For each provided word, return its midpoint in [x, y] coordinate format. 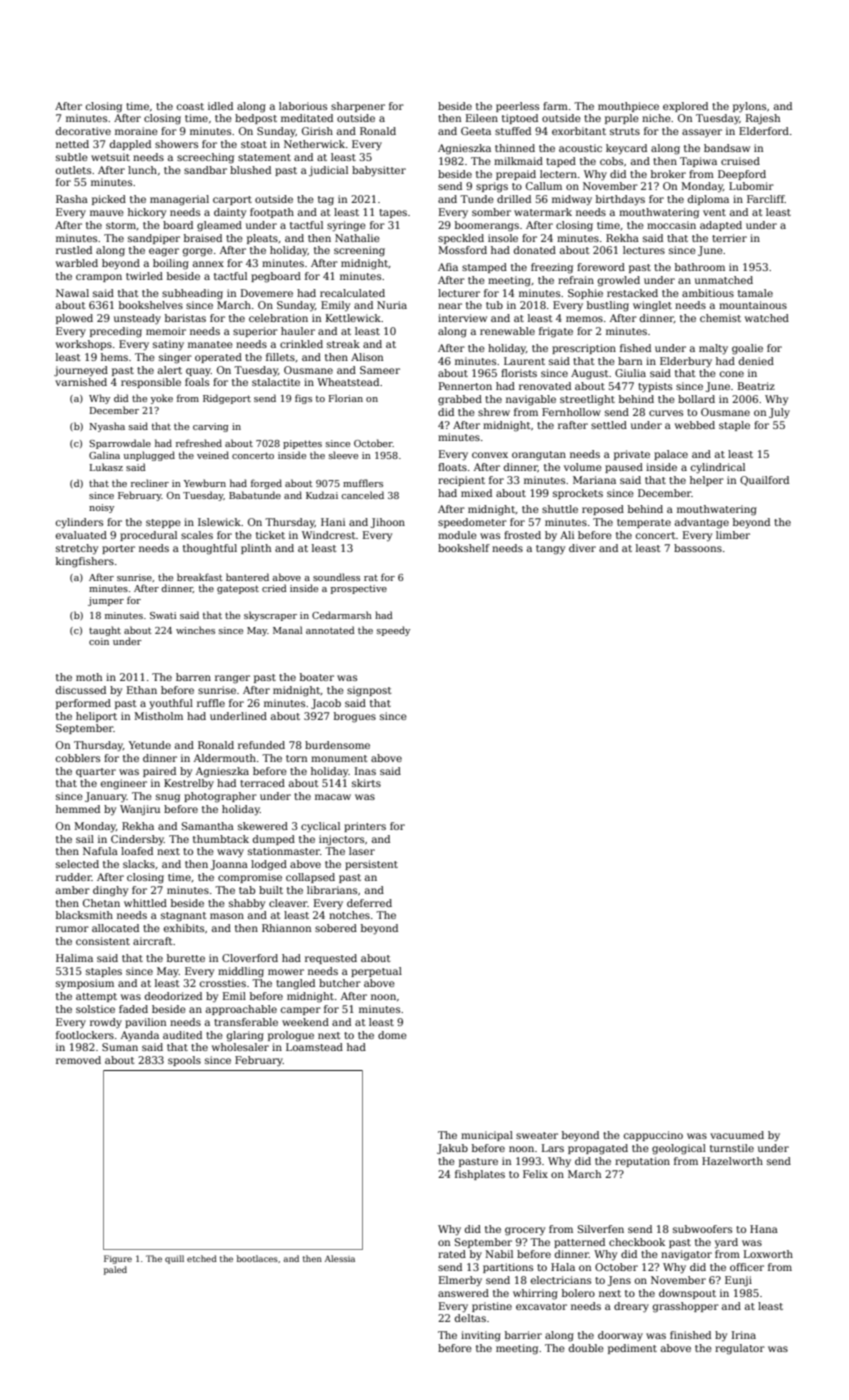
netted [72, 144]
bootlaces [257, 1258]
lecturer [459, 293]
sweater [537, 1135]
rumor [72, 929]
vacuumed [737, 1135]
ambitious [708, 293]
